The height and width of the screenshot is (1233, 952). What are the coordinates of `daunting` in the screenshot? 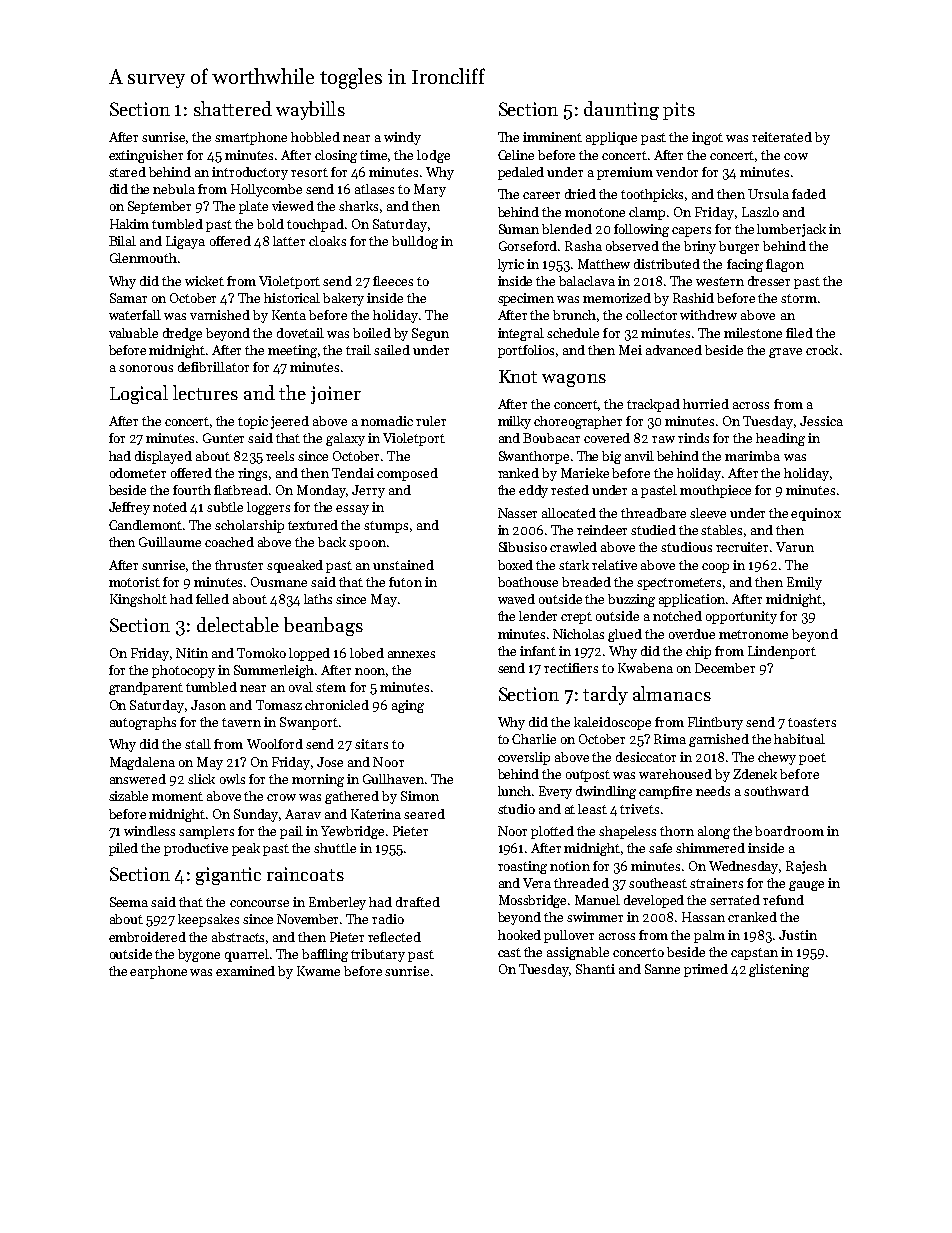 It's located at (621, 110).
